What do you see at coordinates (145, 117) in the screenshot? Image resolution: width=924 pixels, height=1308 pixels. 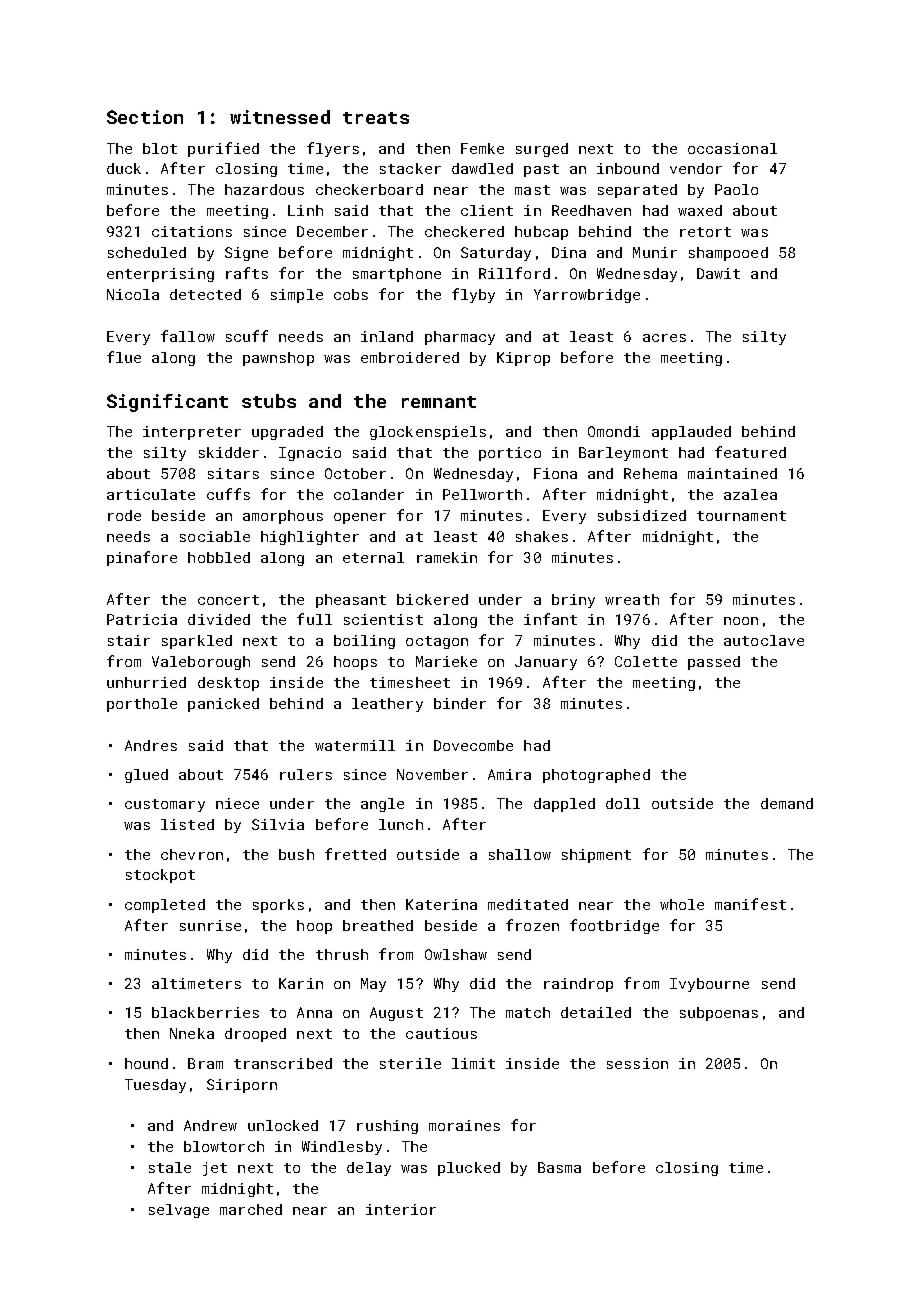 I see `Section` at bounding box center [145, 117].
